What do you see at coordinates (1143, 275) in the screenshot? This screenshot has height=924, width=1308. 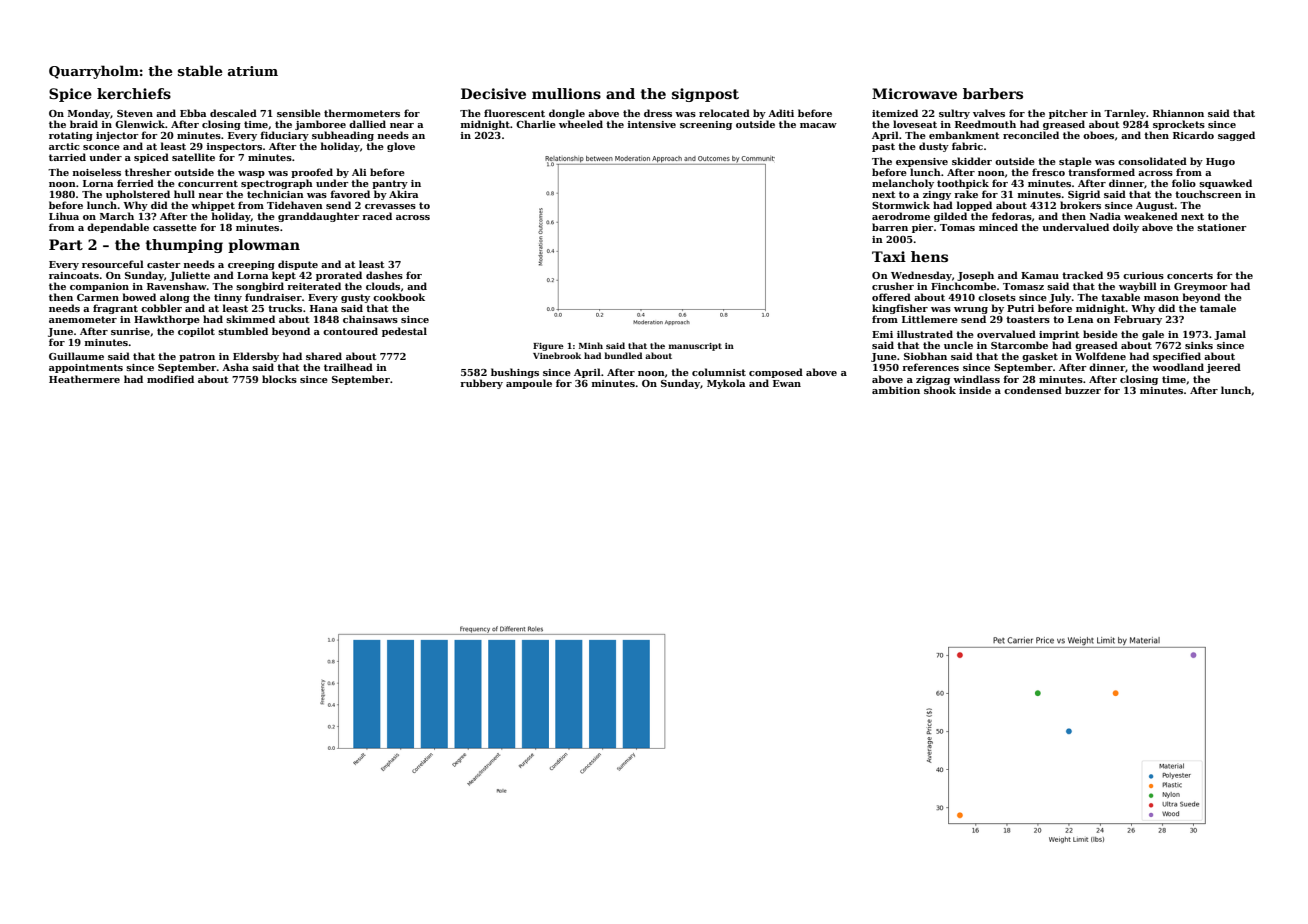 I see `curious` at bounding box center [1143, 275].
